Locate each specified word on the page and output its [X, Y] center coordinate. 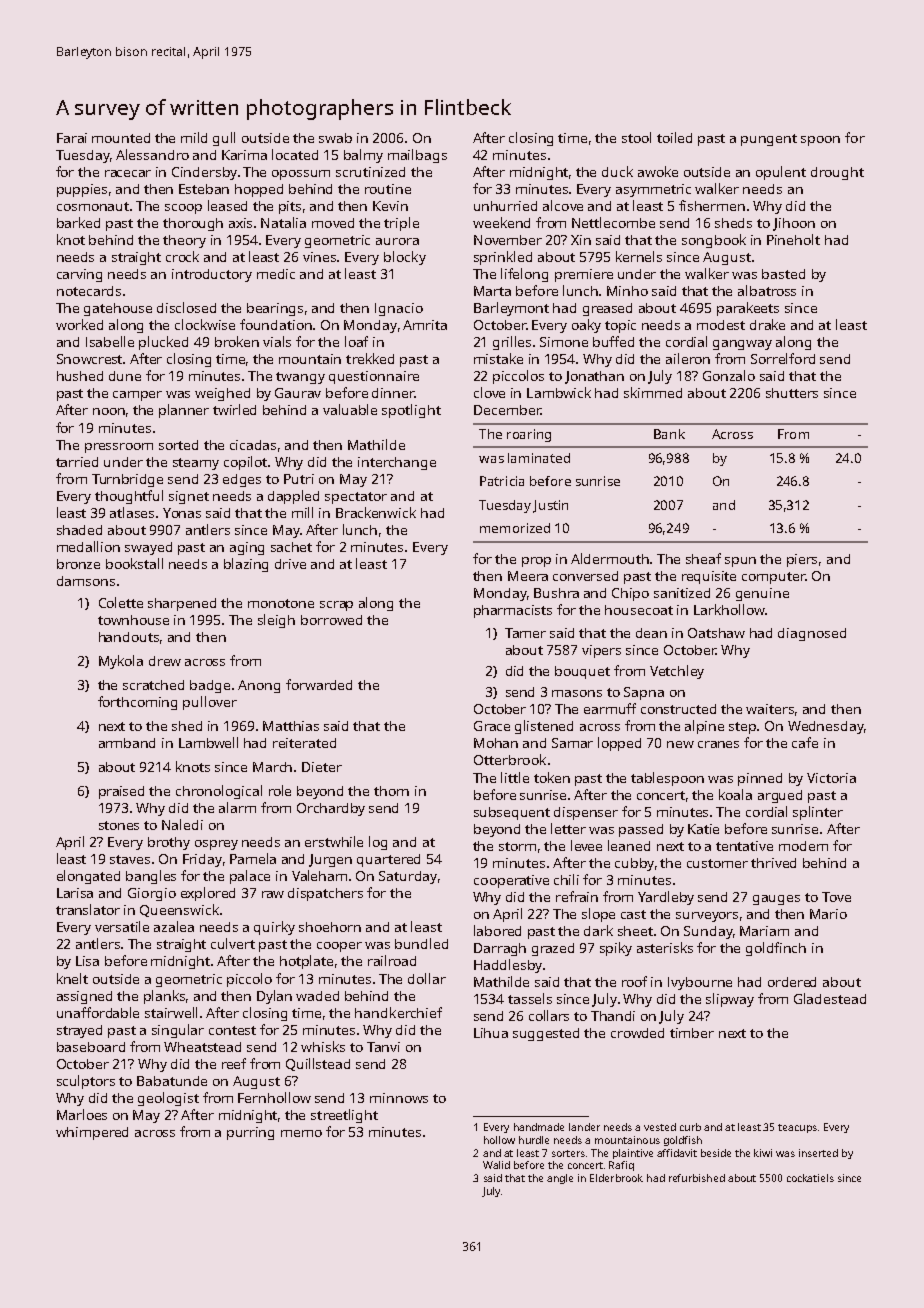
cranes [718, 744]
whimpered [92, 1133]
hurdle [534, 1140]
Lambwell [208, 742]
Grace [492, 726]
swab [335, 138]
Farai [72, 138]
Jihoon [794, 224]
